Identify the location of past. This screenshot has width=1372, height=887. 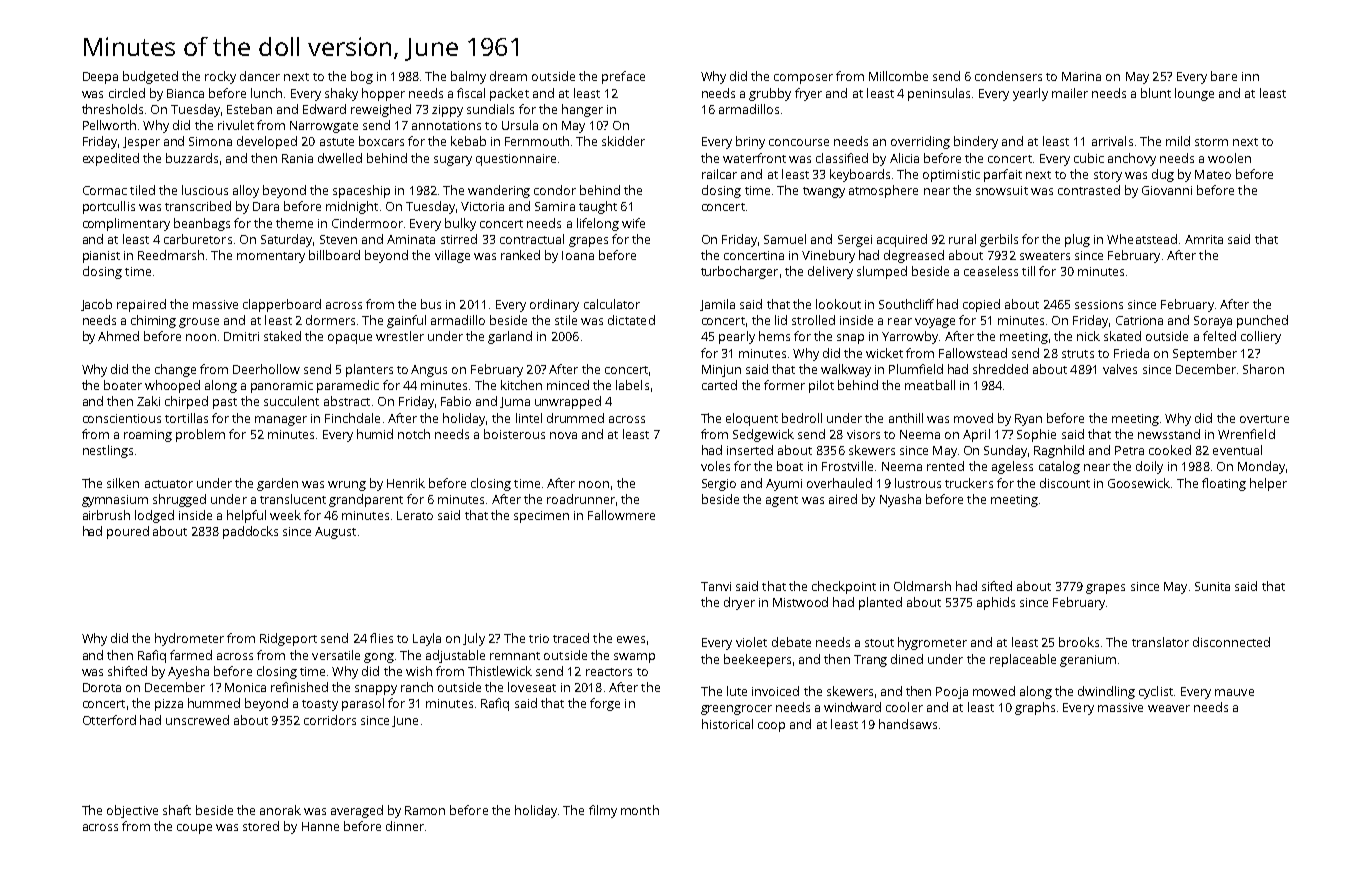
(225, 403).
